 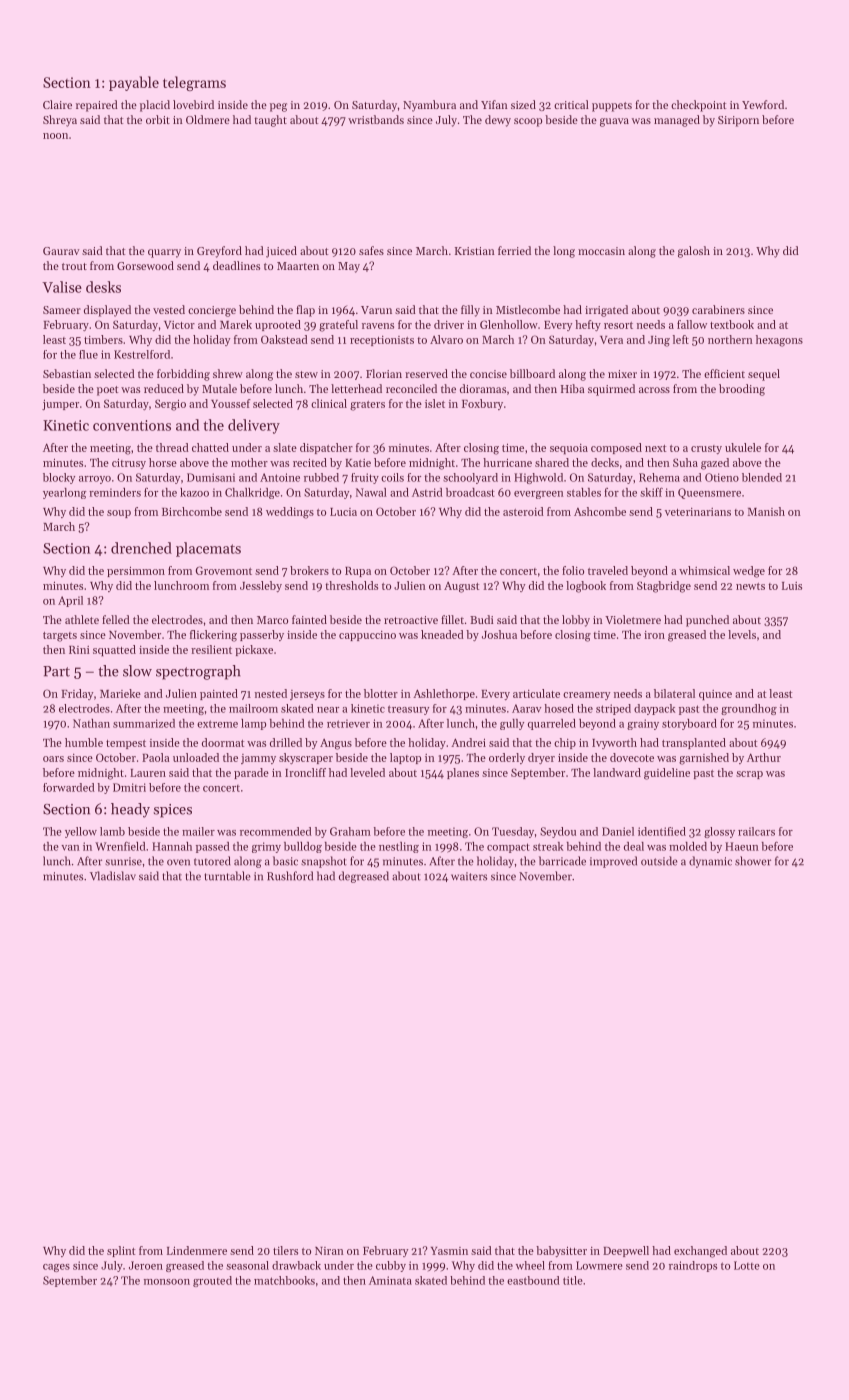 I want to click on galosh, so click(x=694, y=252).
